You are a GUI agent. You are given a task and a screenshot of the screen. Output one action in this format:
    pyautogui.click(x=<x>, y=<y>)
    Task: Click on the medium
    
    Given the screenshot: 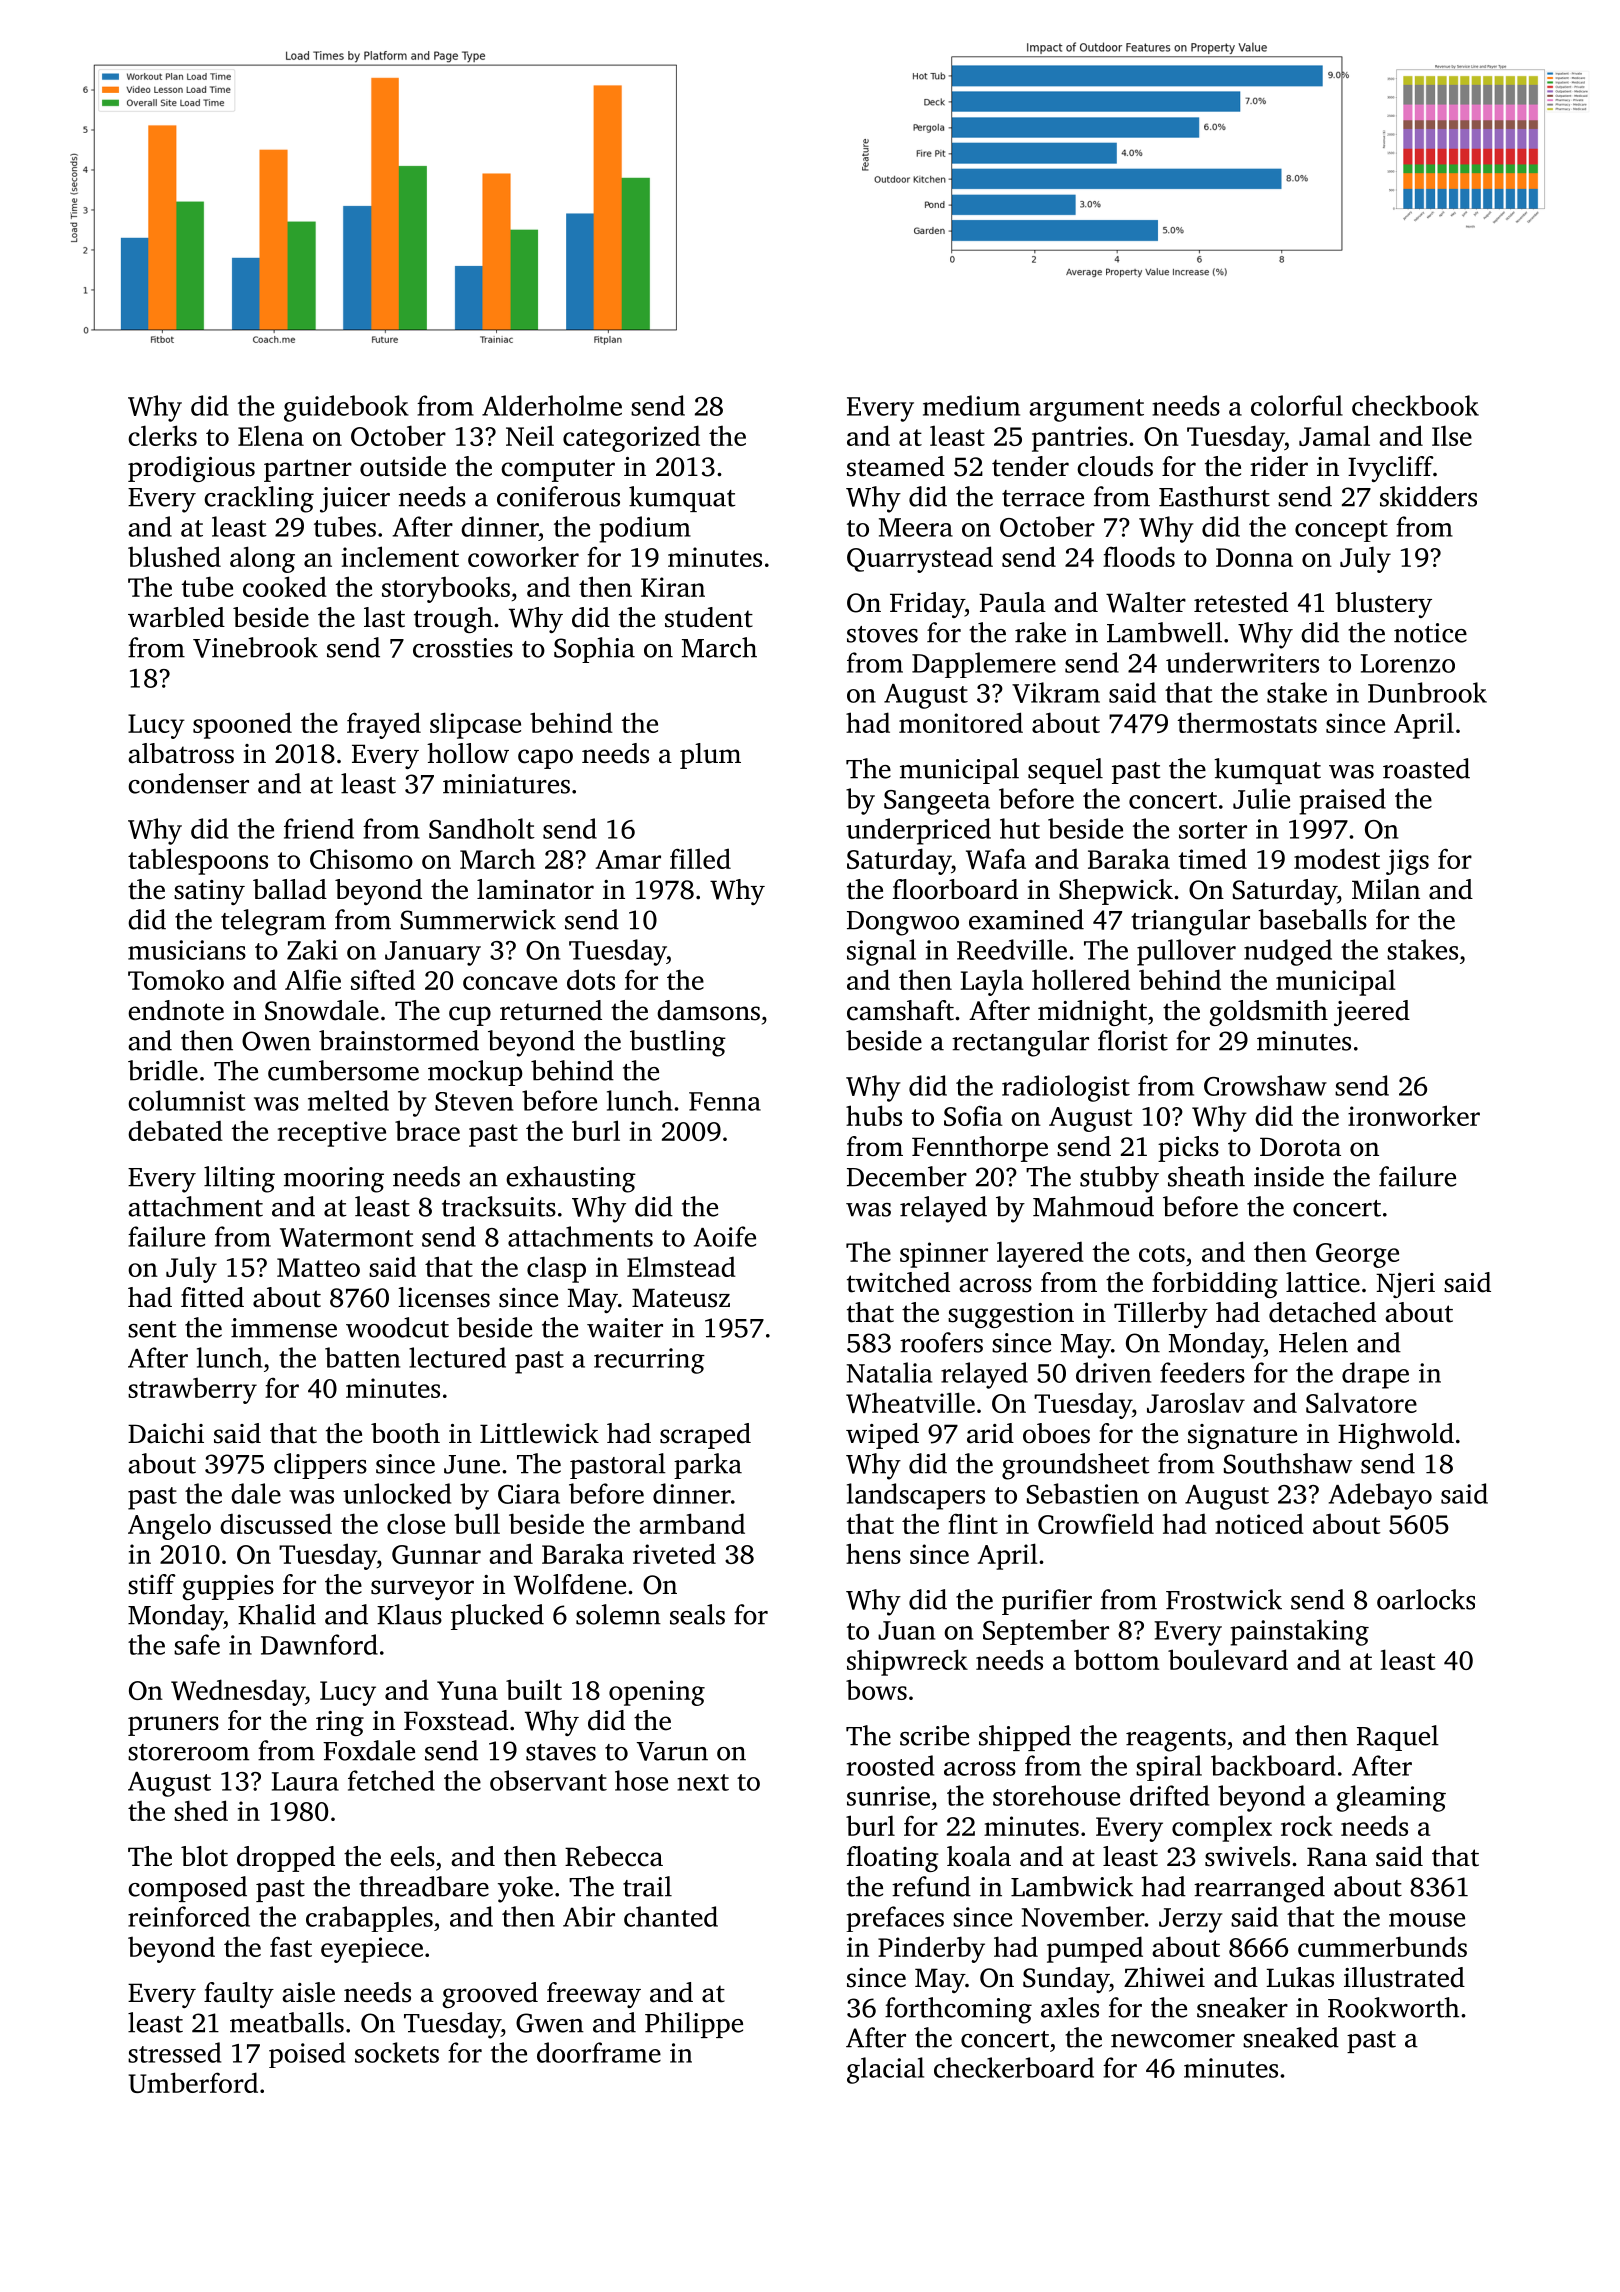 What is the action you would take?
    pyautogui.click(x=971, y=405)
